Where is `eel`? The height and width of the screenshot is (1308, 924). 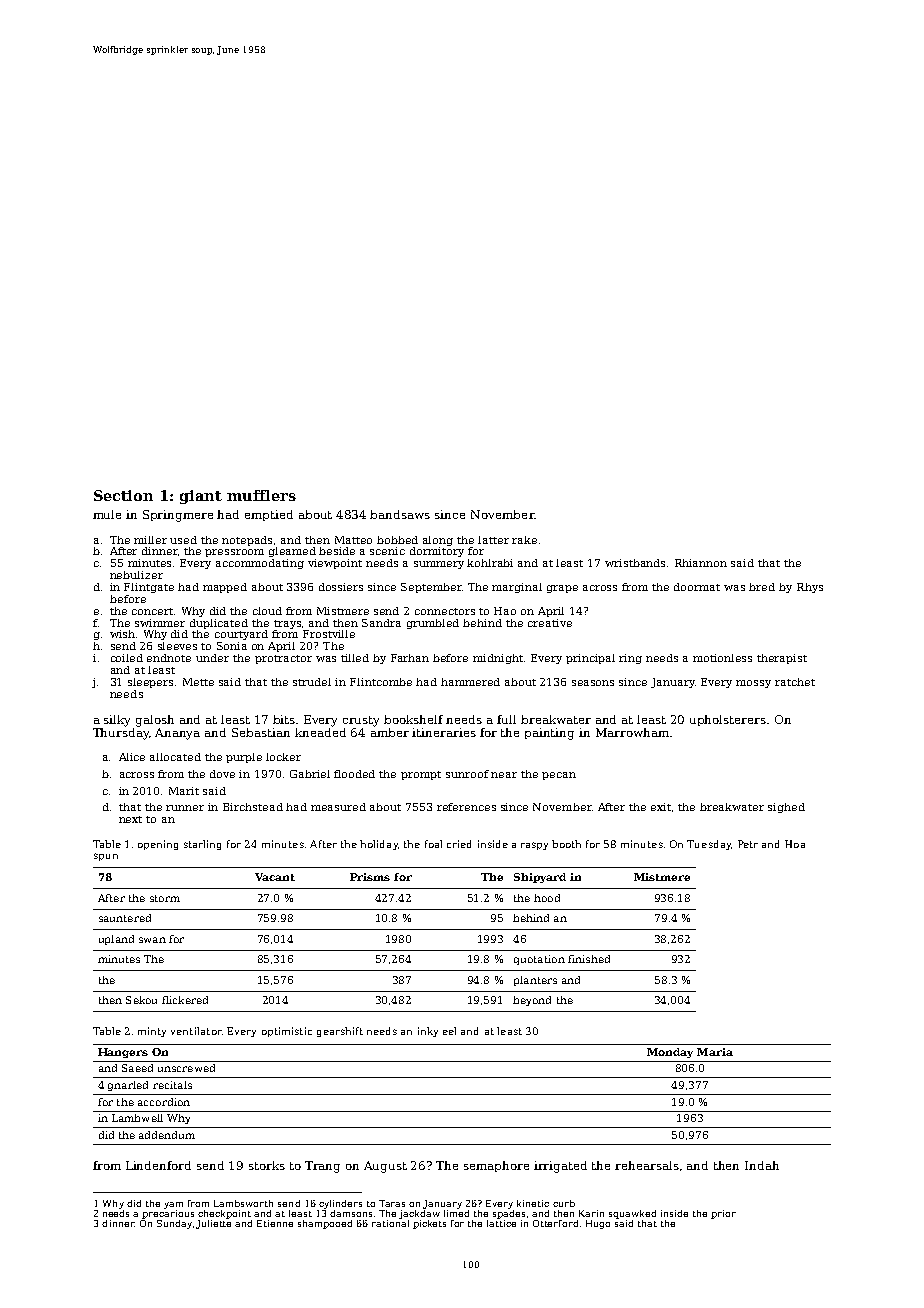 eel is located at coordinates (449, 1031).
